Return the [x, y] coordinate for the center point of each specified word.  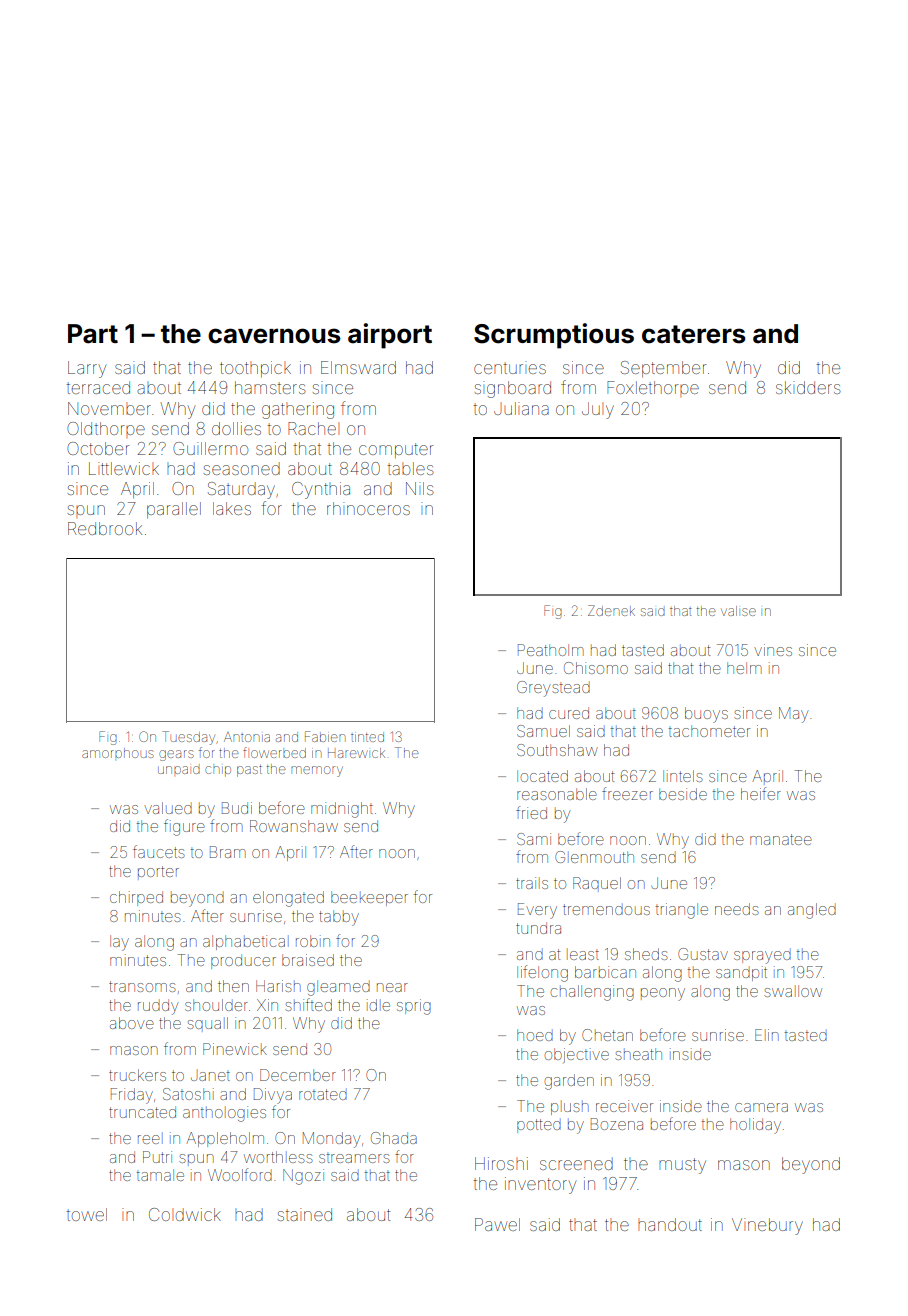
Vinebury [767, 1226]
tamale [160, 1175]
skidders [808, 387]
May [793, 715]
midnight [342, 810]
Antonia [247, 737]
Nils [420, 488]
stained [305, 1214]
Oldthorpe [106, 430]
